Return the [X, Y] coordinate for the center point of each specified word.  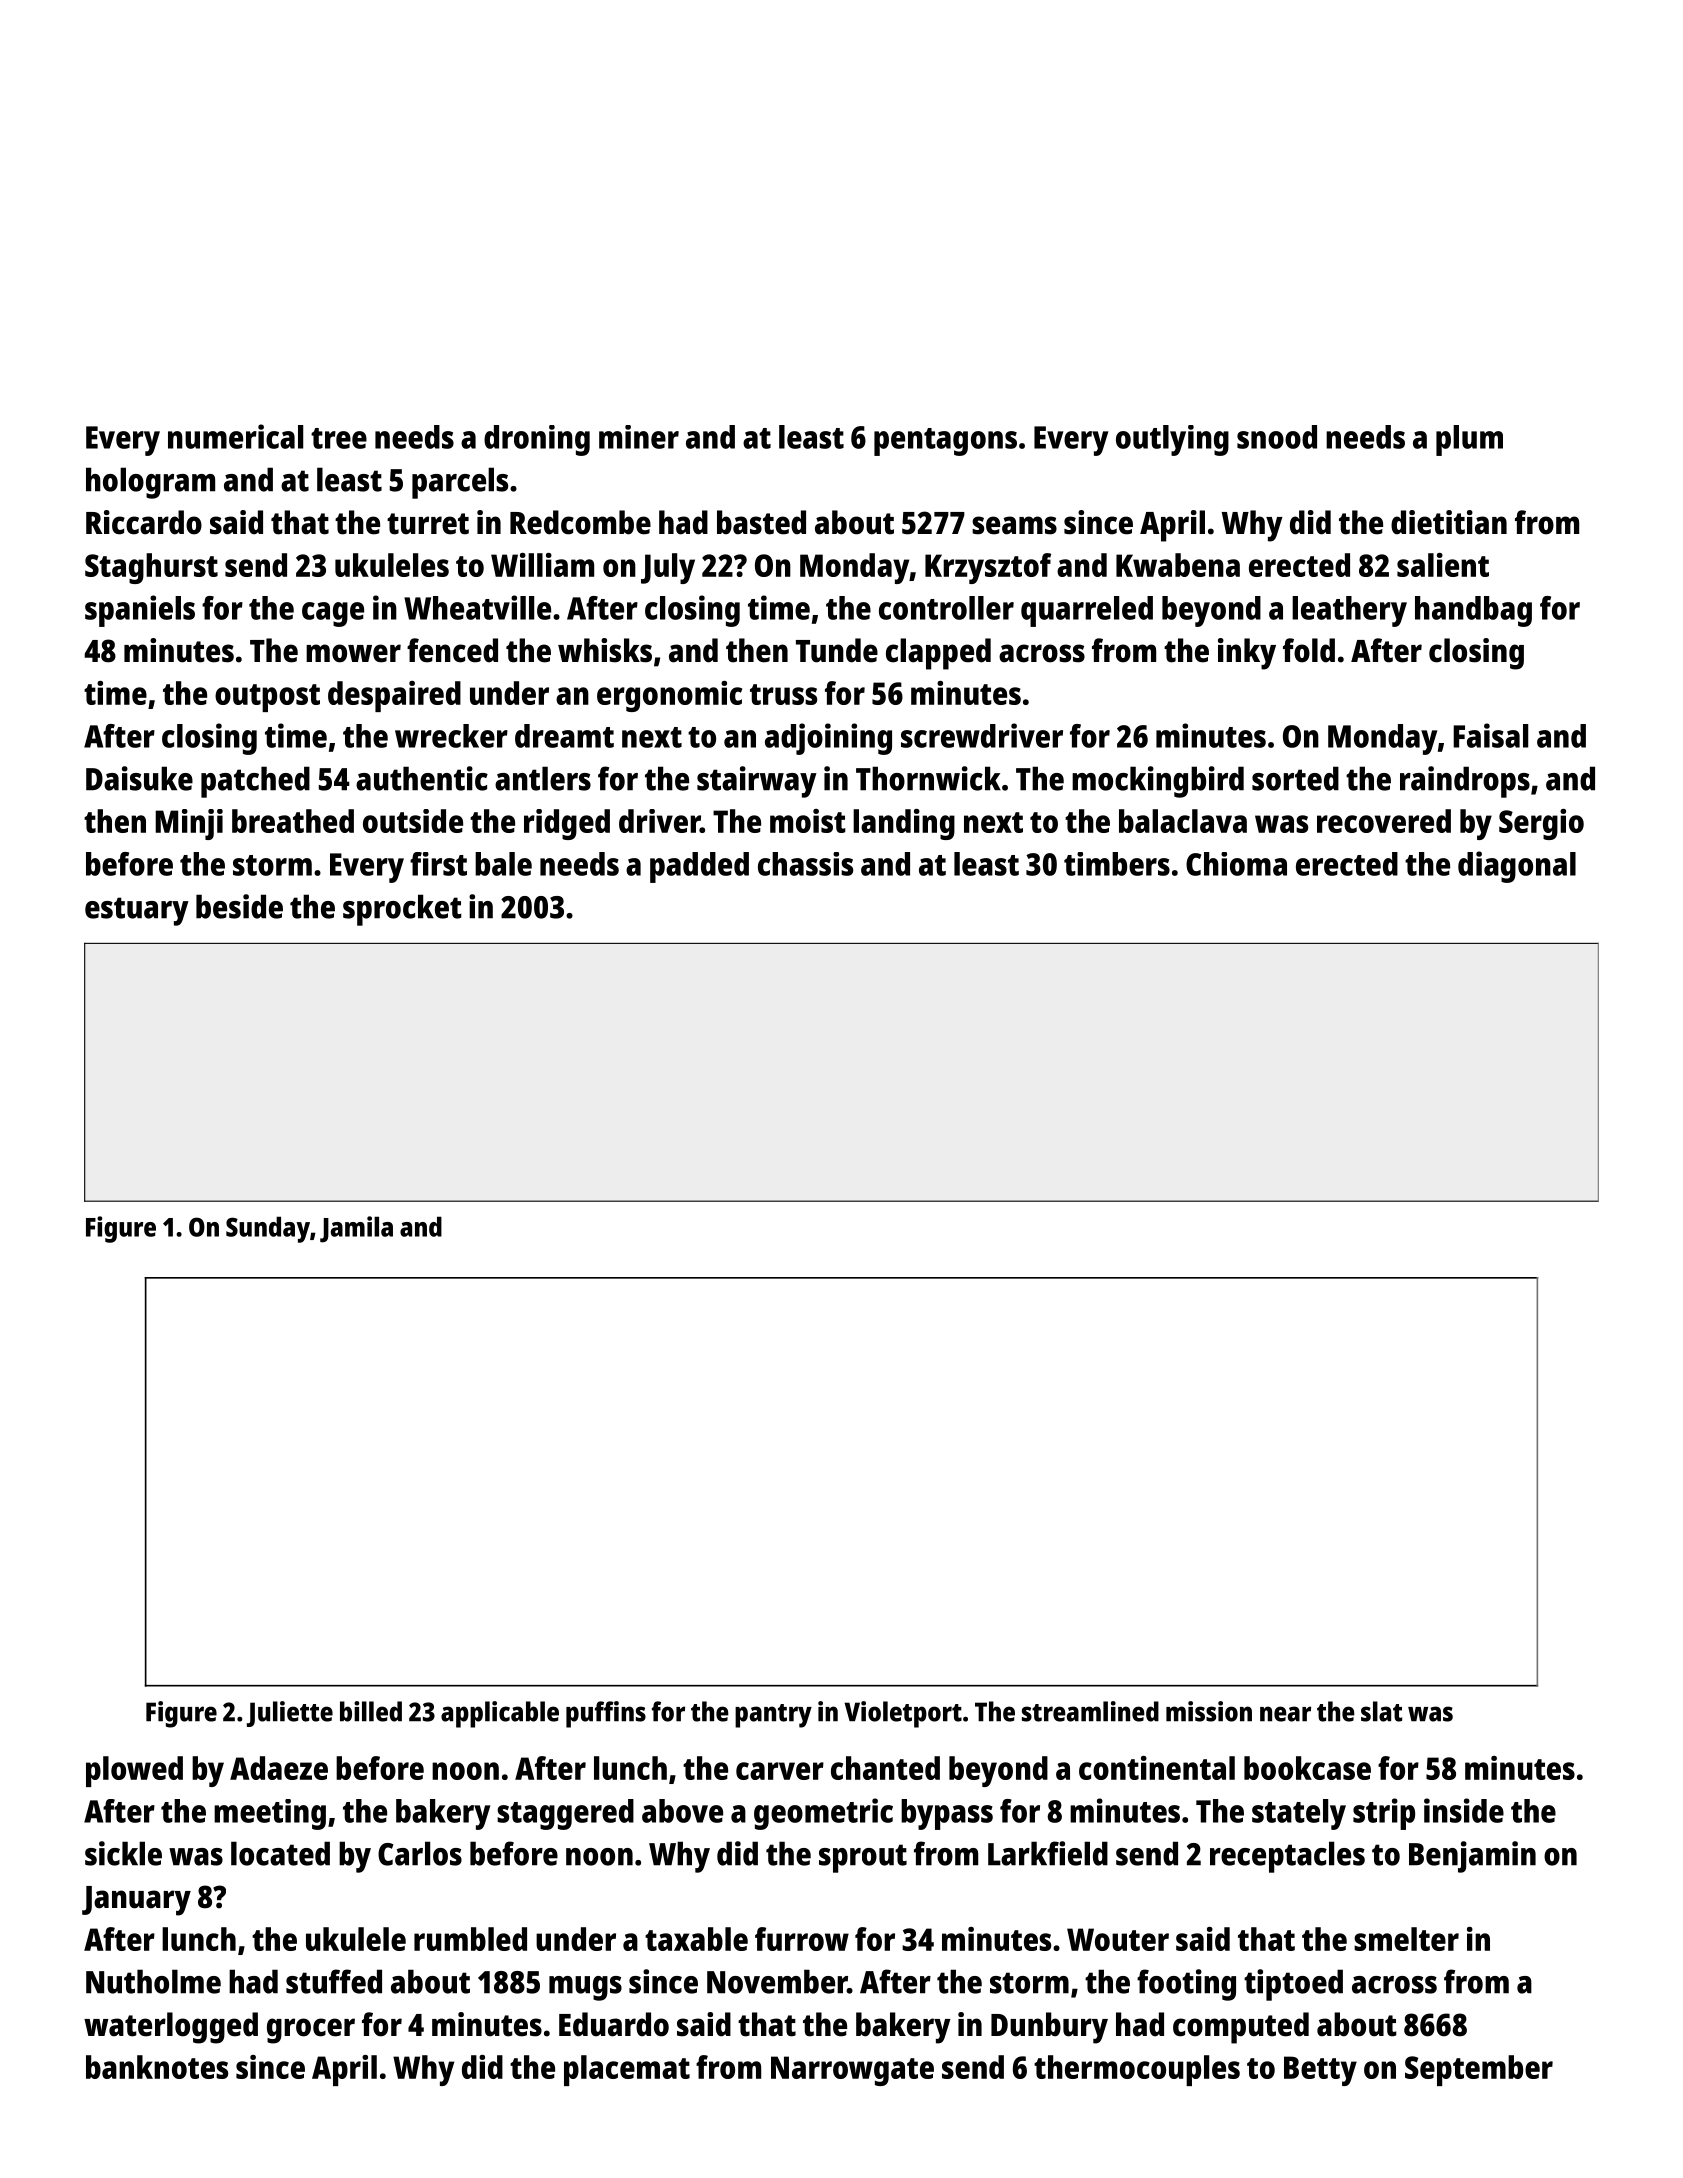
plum [1469, 440]
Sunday [268, 1229]
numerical [235, 436]
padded [699, 867]
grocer [311, 2031]
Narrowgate [852, 2071]
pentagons [945, 442]
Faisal [1490, 735]
